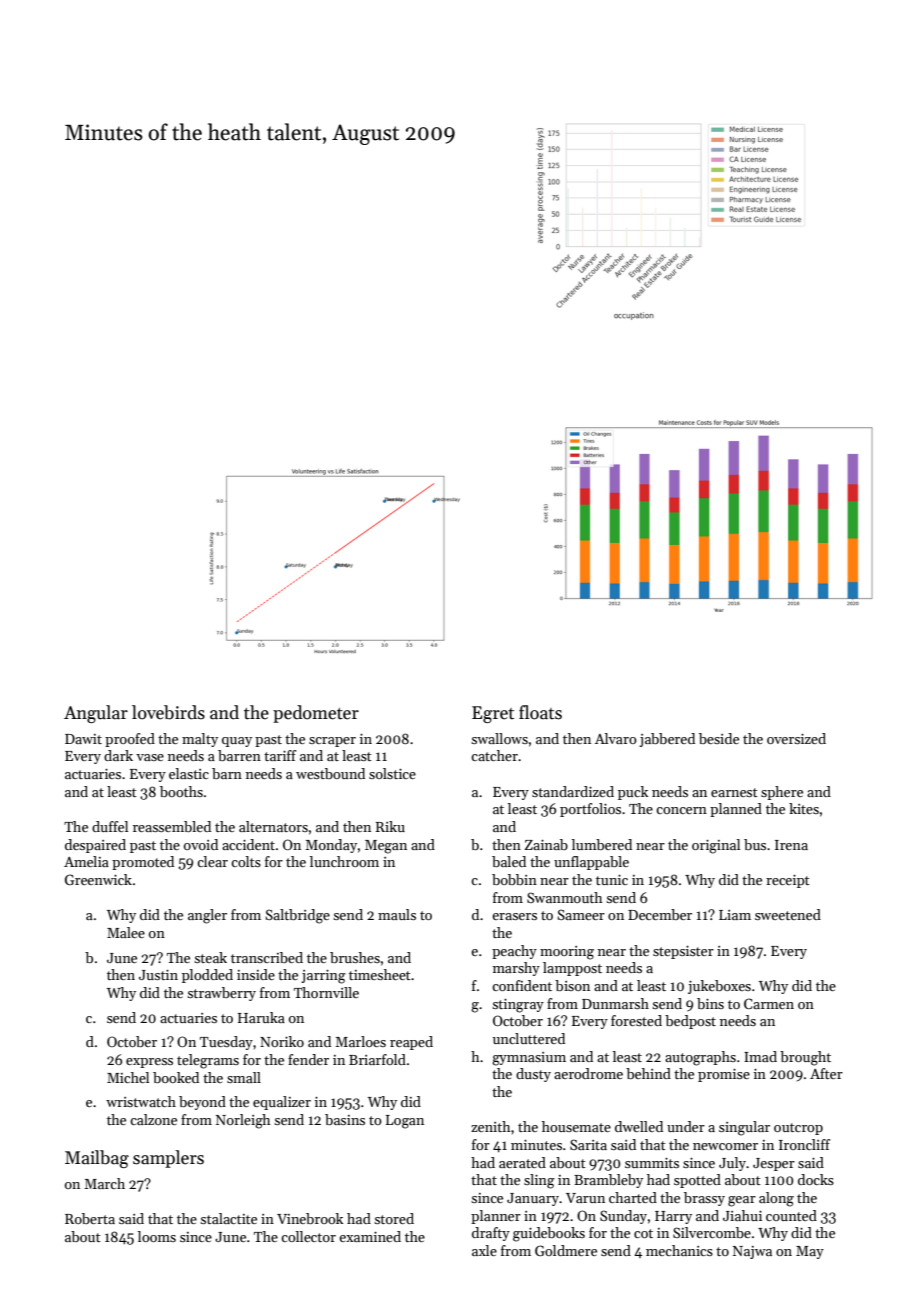  I want to click on mauls, so click(397, 914).
